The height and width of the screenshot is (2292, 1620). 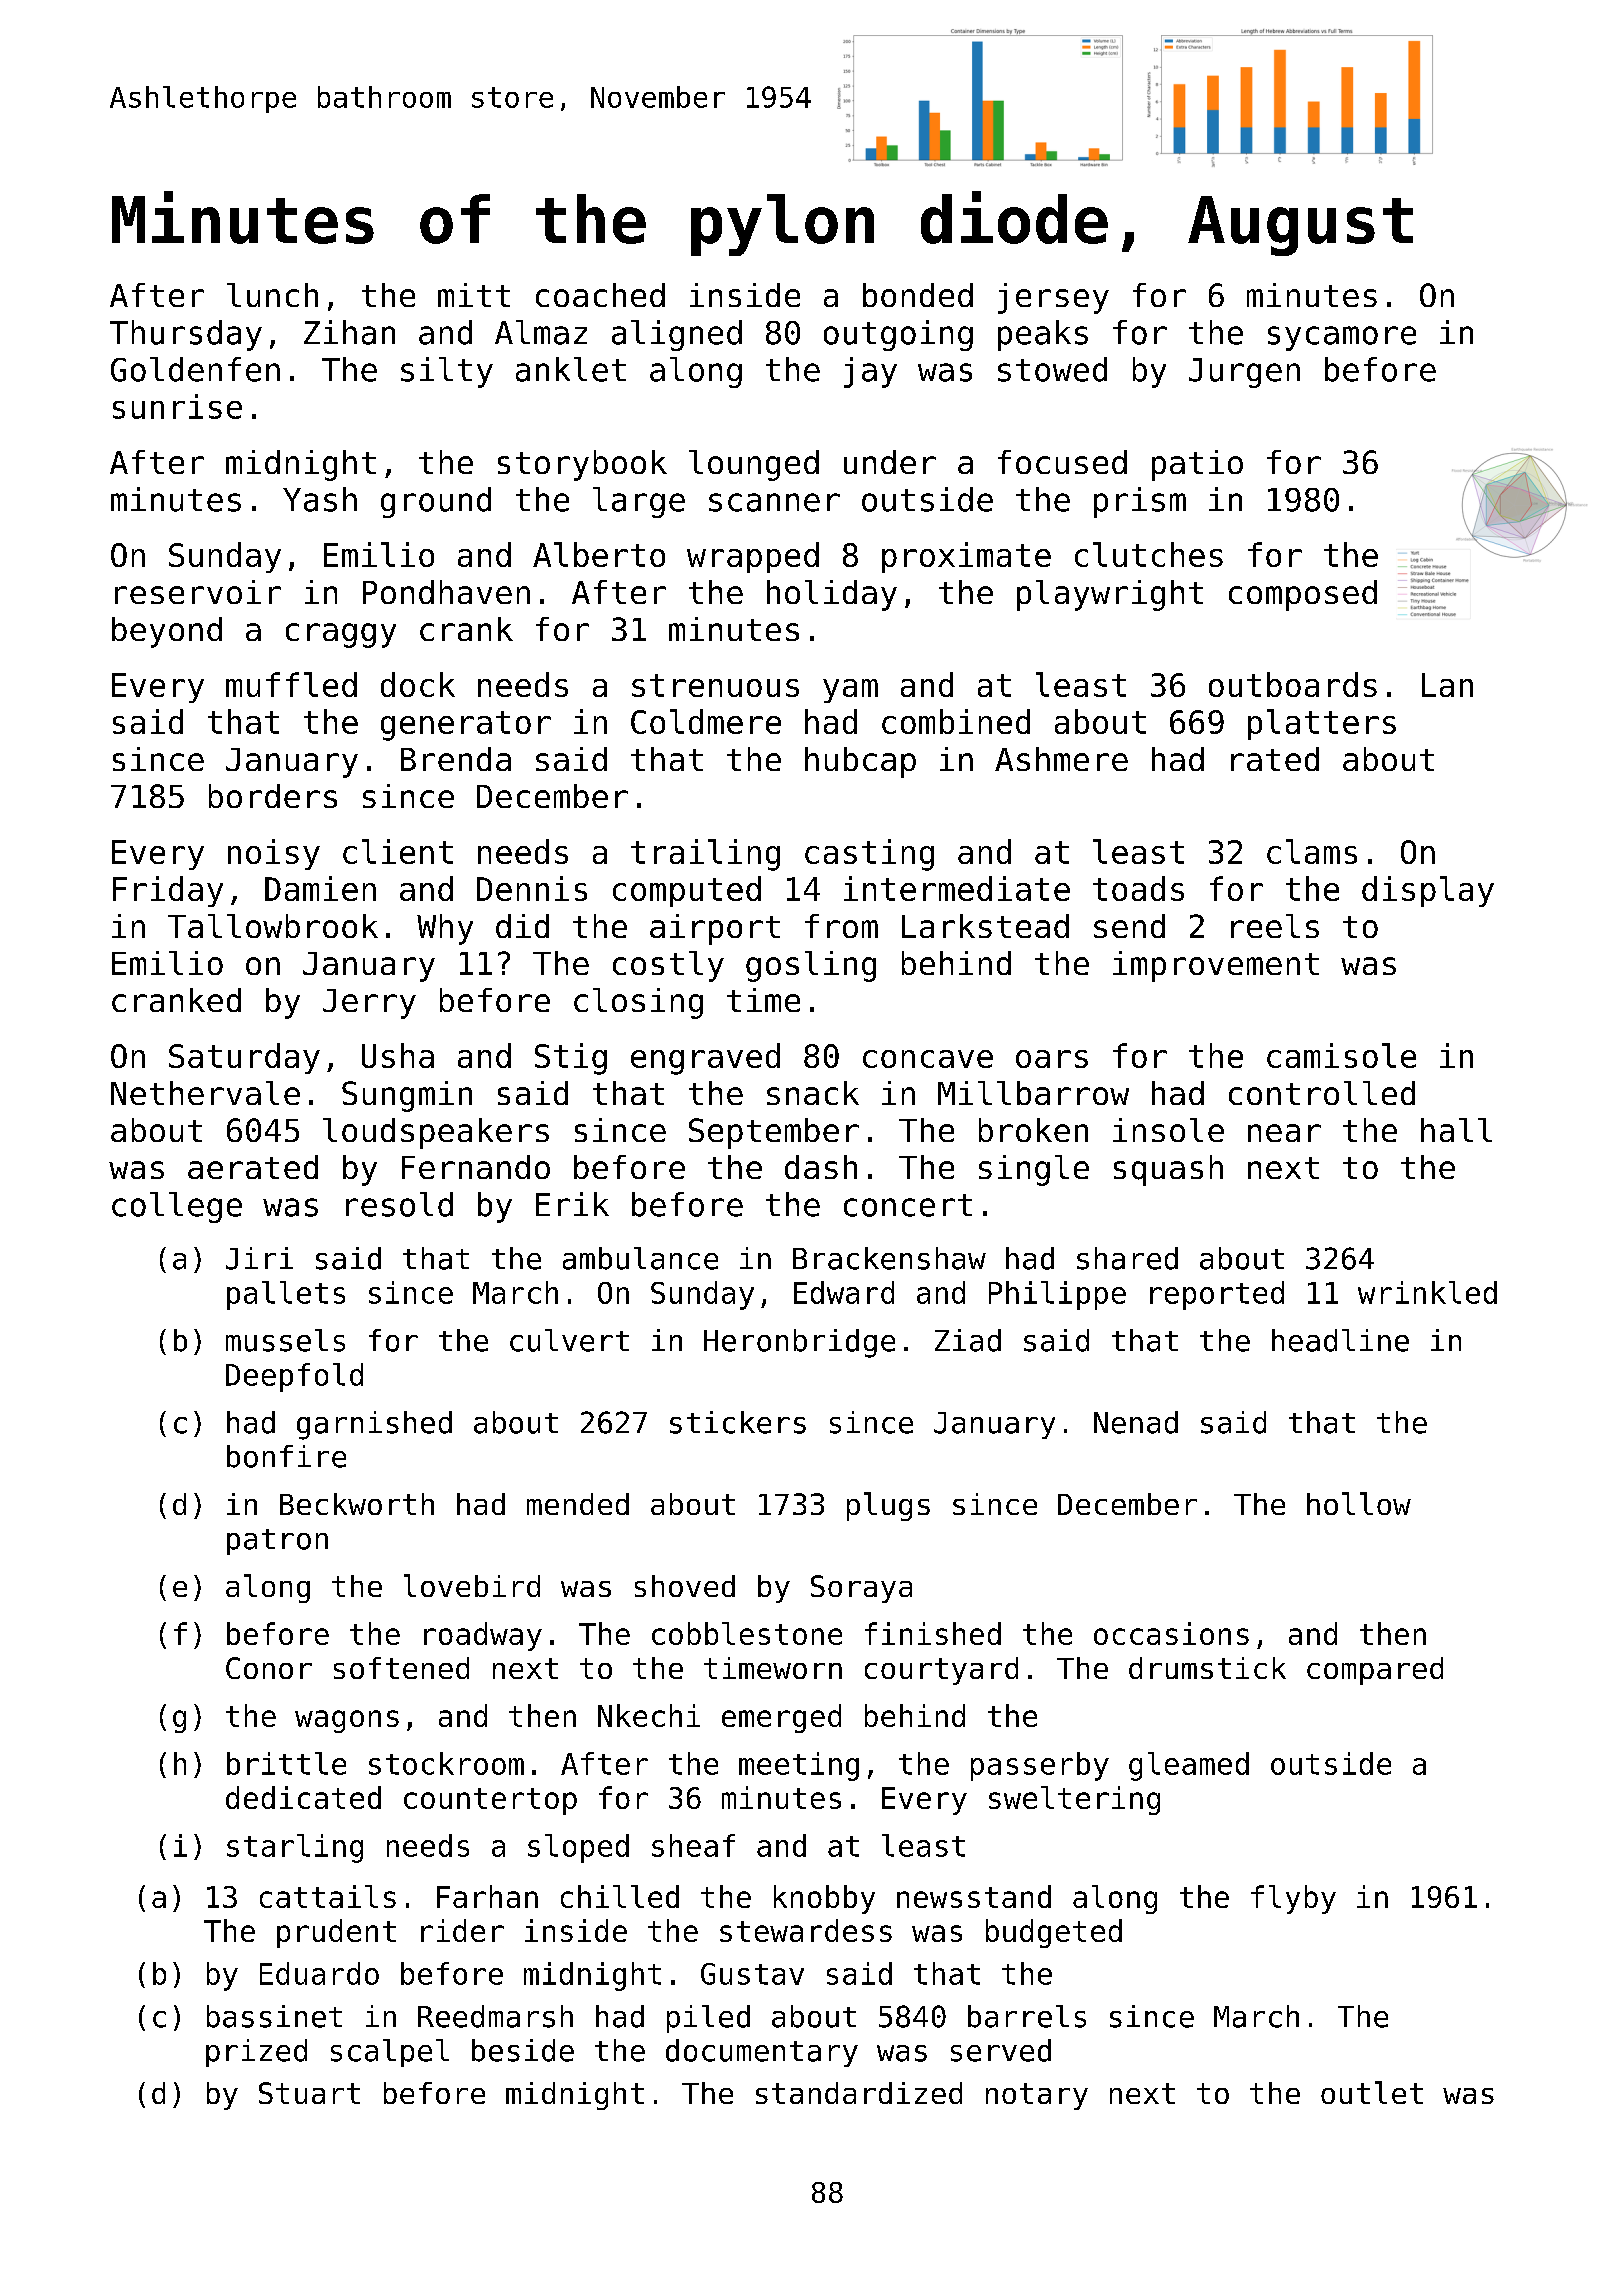 What do you see at coordinates (918, 295) in the screenshot?
I see `bonded` at bounding box center [918, 295].
